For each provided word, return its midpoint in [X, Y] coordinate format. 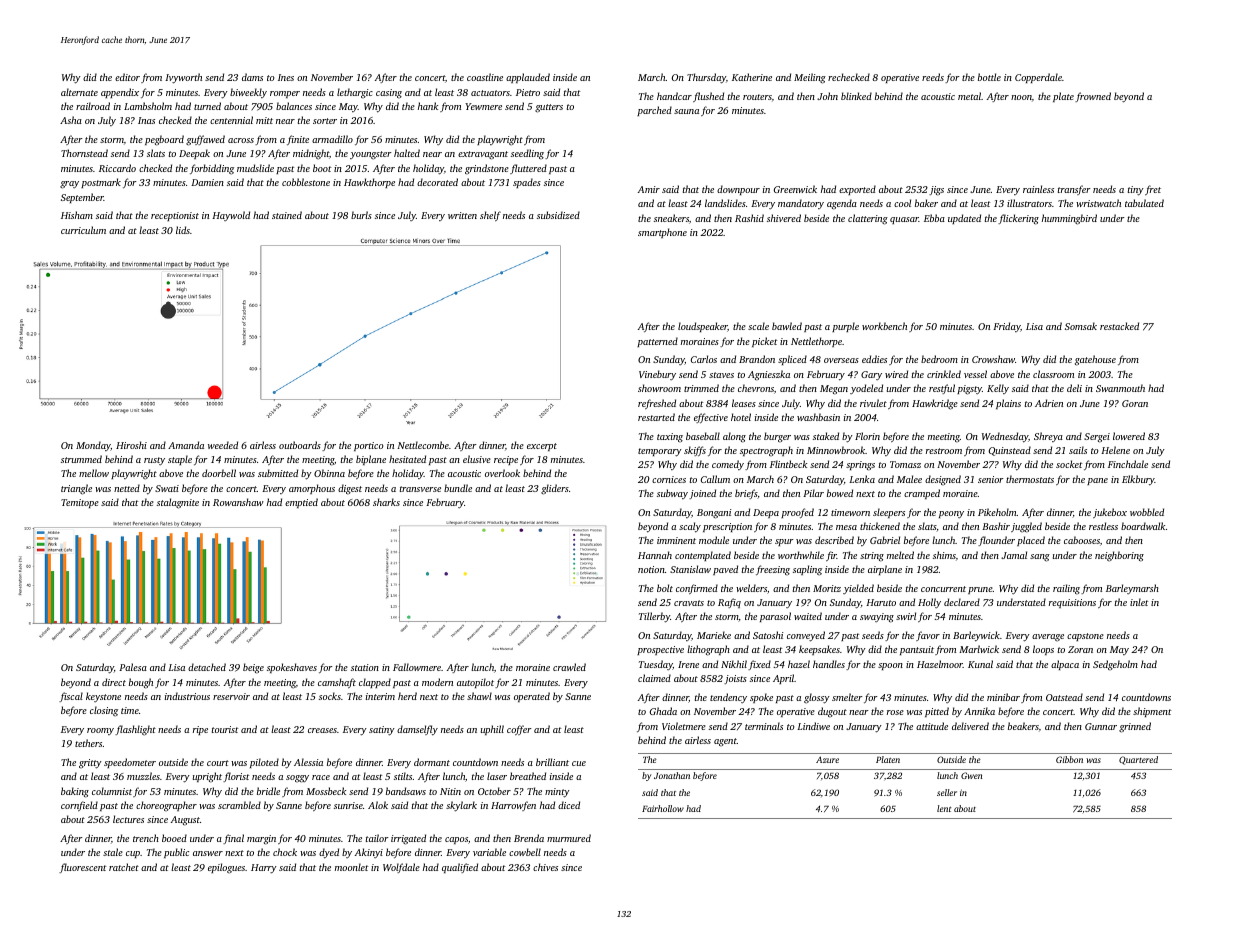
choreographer [166, 806]
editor [127, 77]
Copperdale [1038, 78]
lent [944, 808]
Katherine [752, 77]
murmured [569, 838]
